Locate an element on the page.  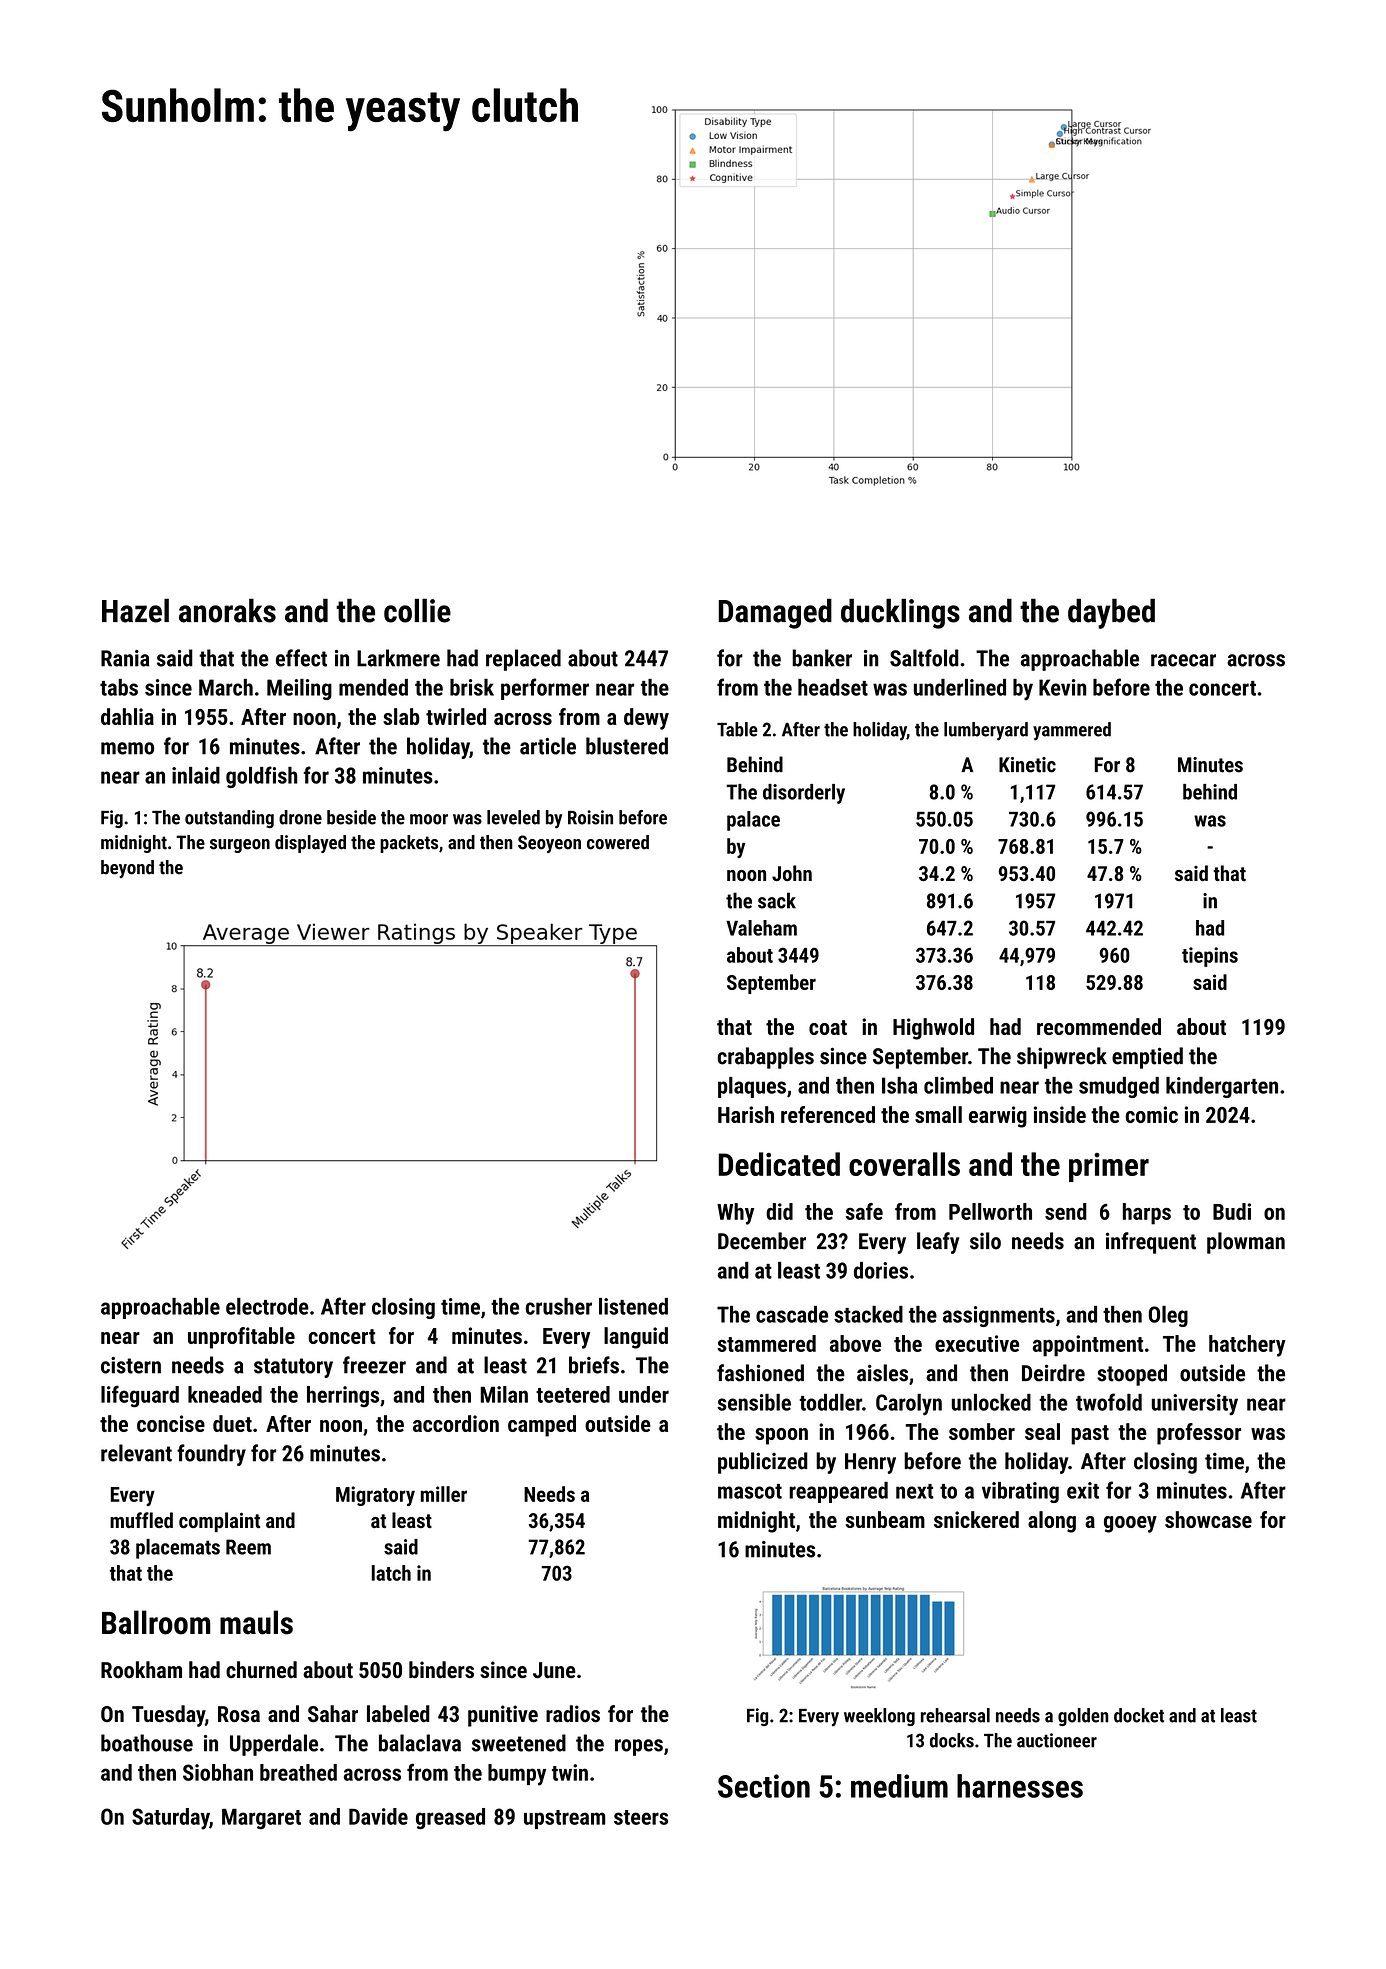
boathouse is located at coordinates (147, 1743).
